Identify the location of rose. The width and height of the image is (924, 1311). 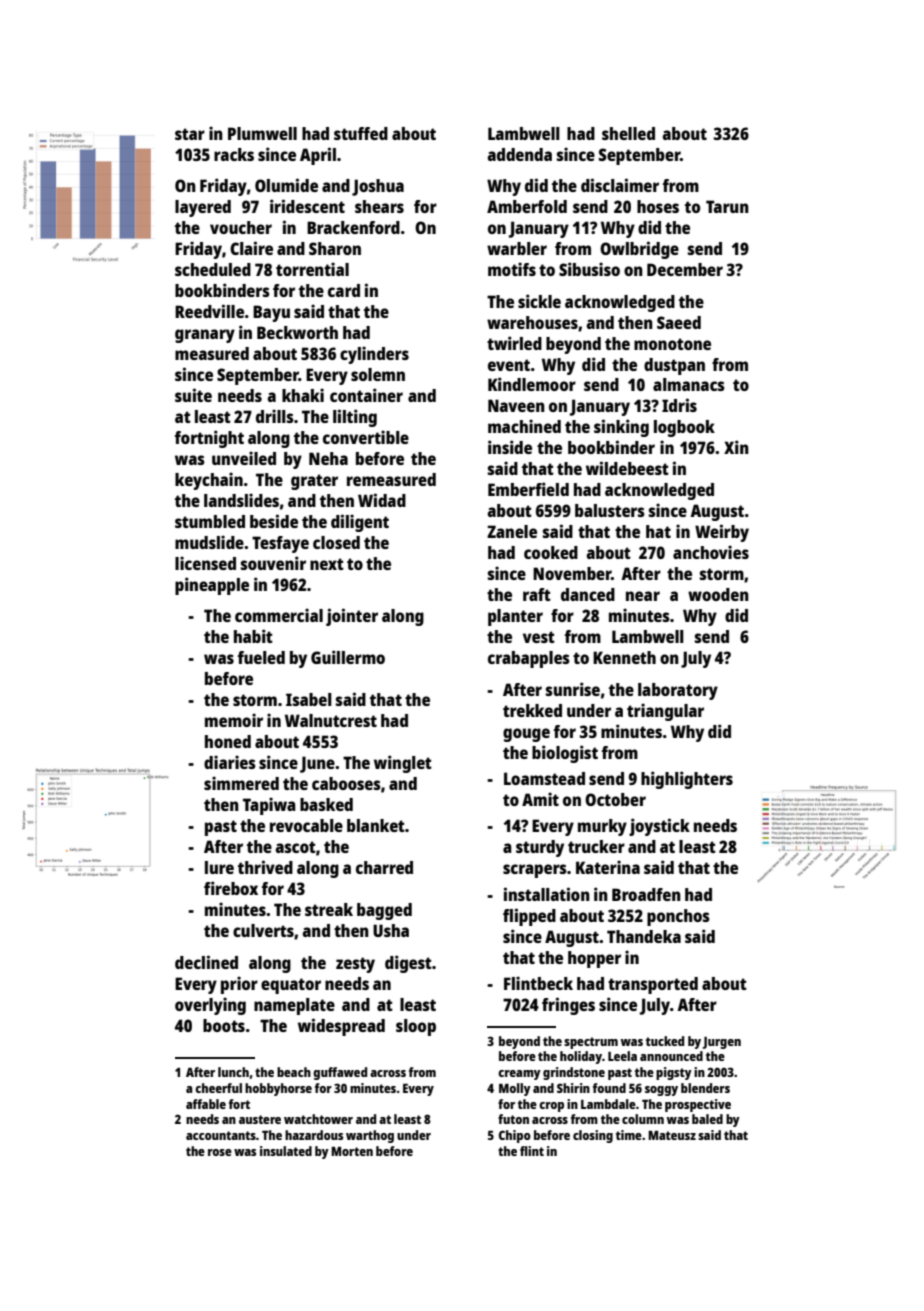
(220, 1152).
